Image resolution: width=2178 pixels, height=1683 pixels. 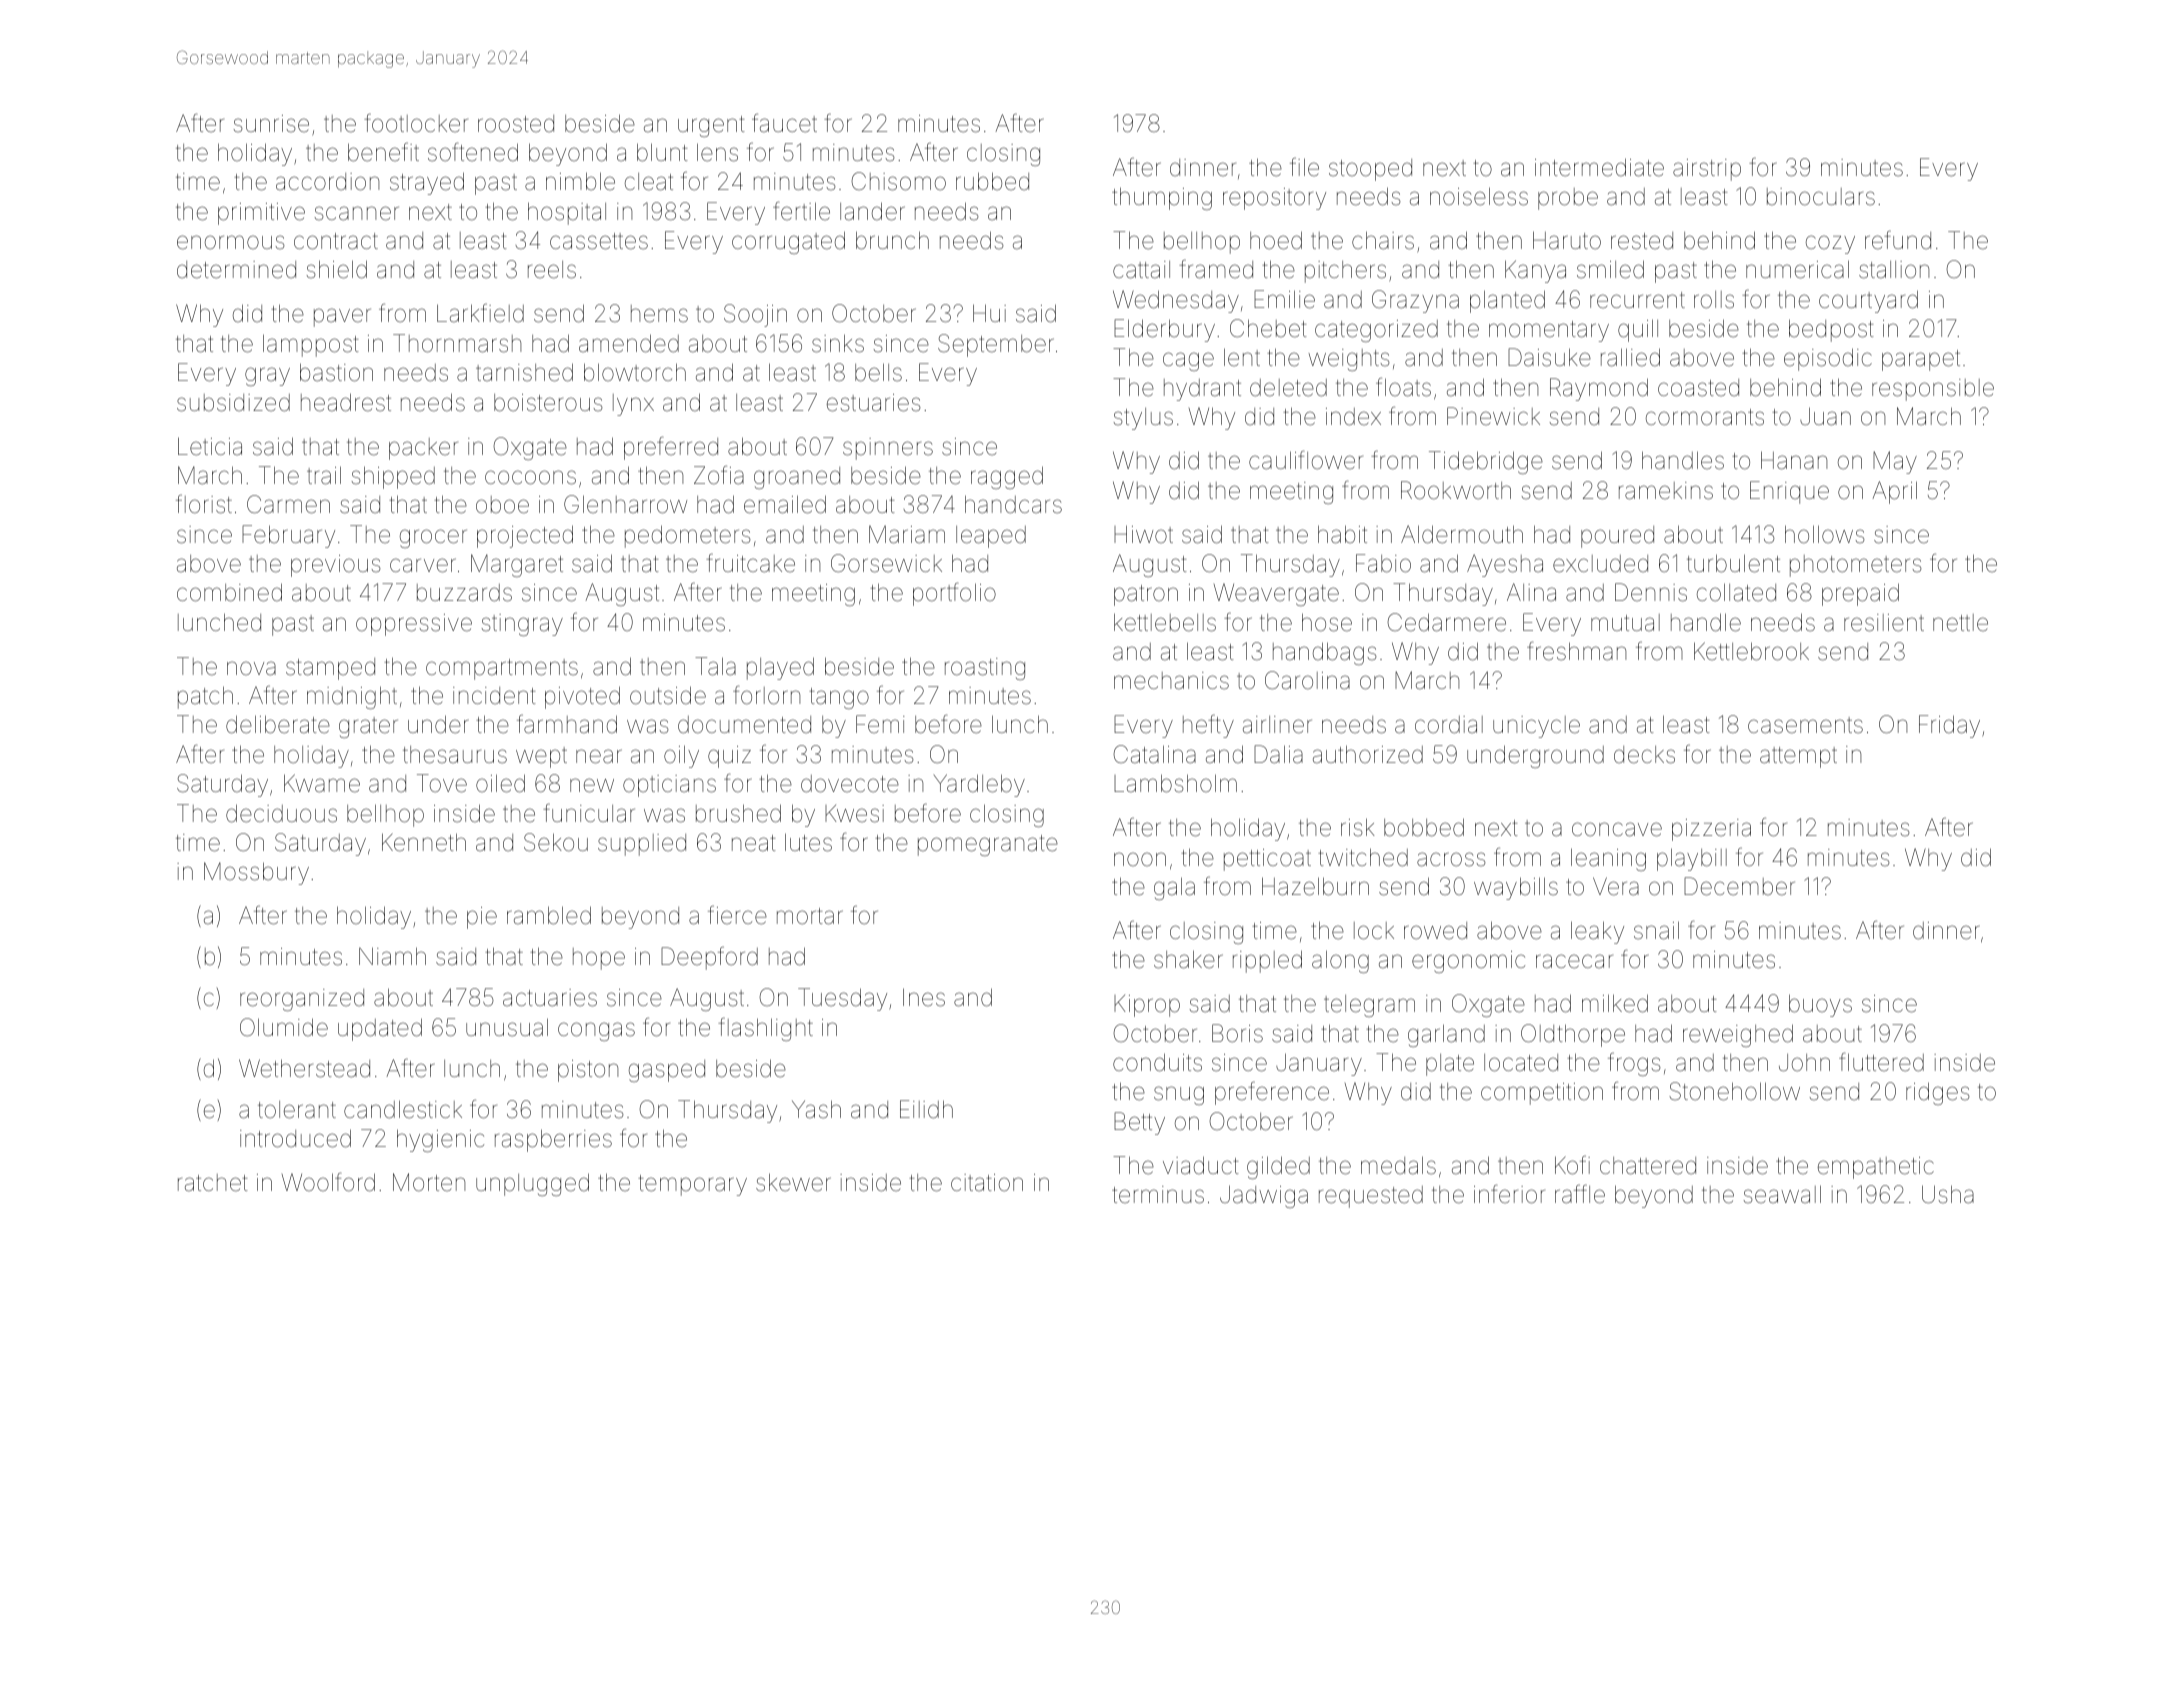 I want to click on Hazelburn, so click(x=1315, y=886).
